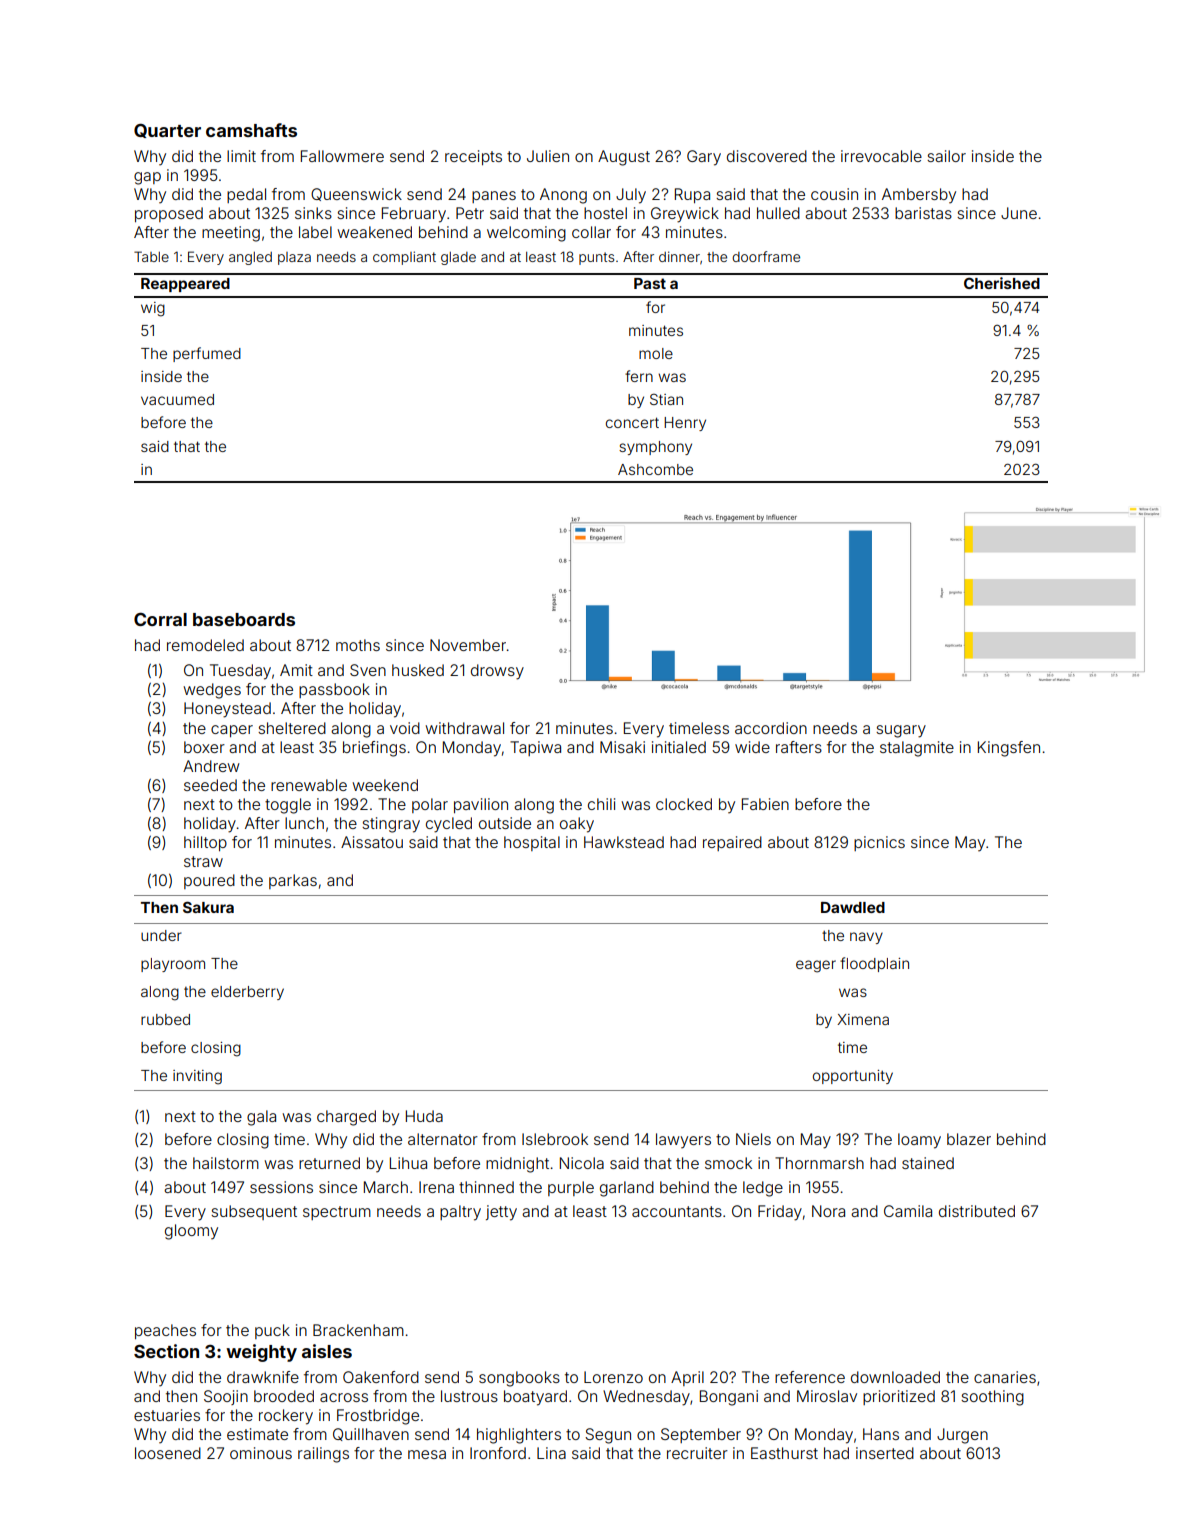 The height and width of the document is (1528, 1181). Describe the element at coordinates (427, 1454) in the document. I see `mesa` at that location.
